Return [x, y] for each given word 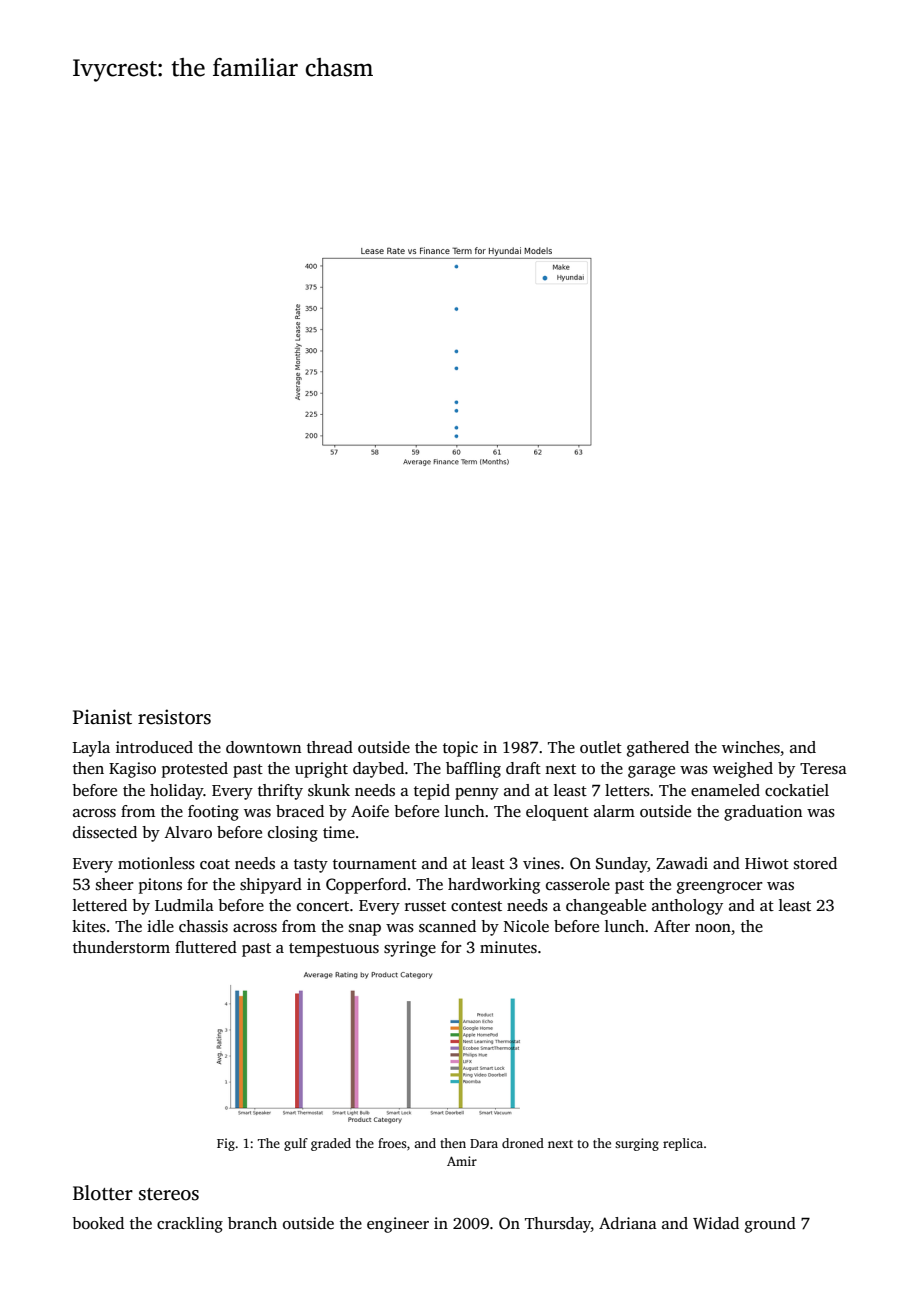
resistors [174, 717]
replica [683, 1144]
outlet [601, 747]
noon [713, 928]
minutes [508, 947]
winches [751, 747]
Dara [484, 1143]
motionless [156, 863]
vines [541, 863]
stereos [169, 1194]
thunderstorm [121, 947]
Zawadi [682, 863]
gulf [296, 1144]
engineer [398, 1225]
